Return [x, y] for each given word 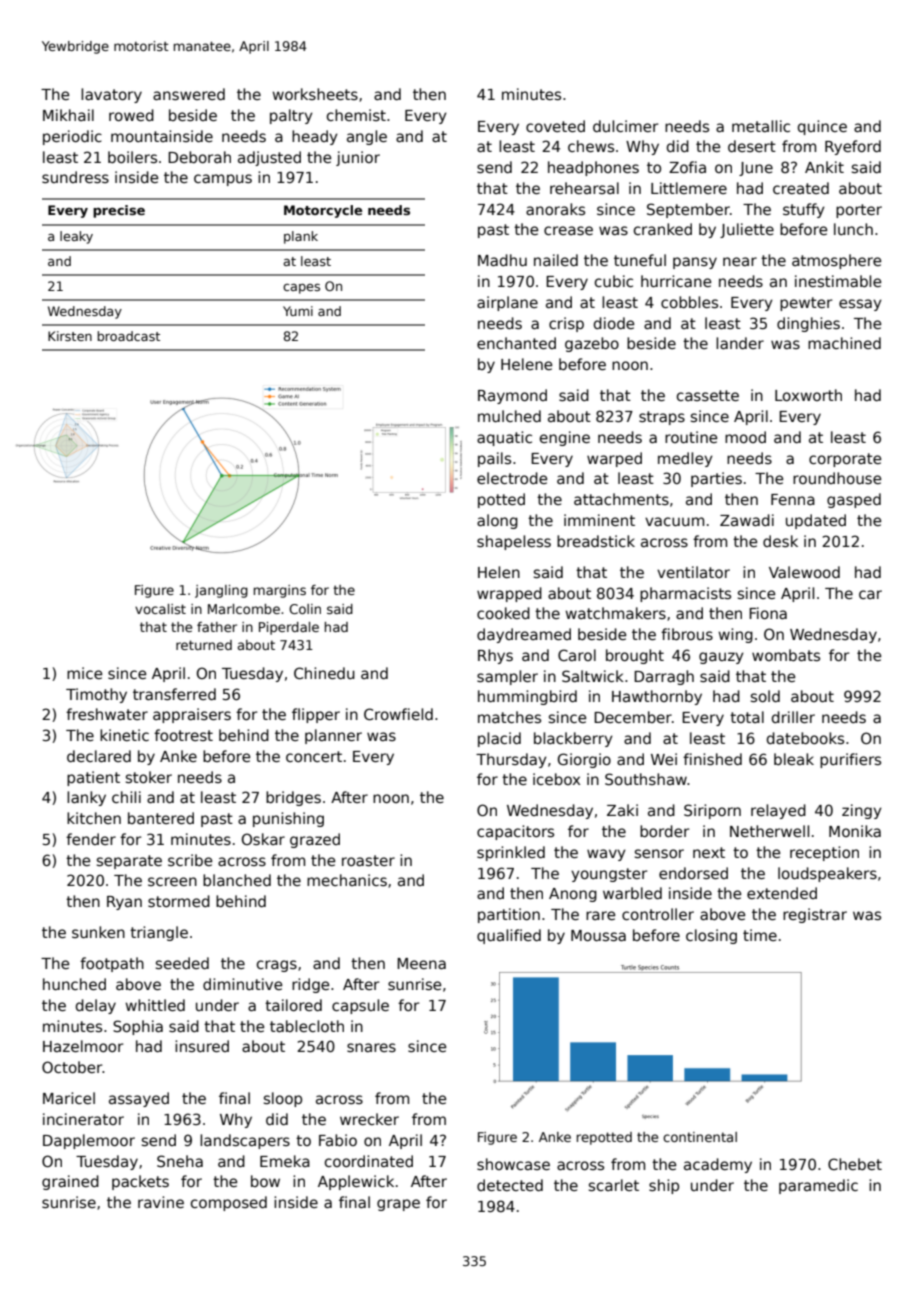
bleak [794, 759]
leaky [76, 237]
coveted [555, 126]
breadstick [596, 541]
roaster [368, 860]
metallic [761, 126]
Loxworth [808, 395]
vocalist [160, 609]
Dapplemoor [89, 1141]
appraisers [192, 715]
